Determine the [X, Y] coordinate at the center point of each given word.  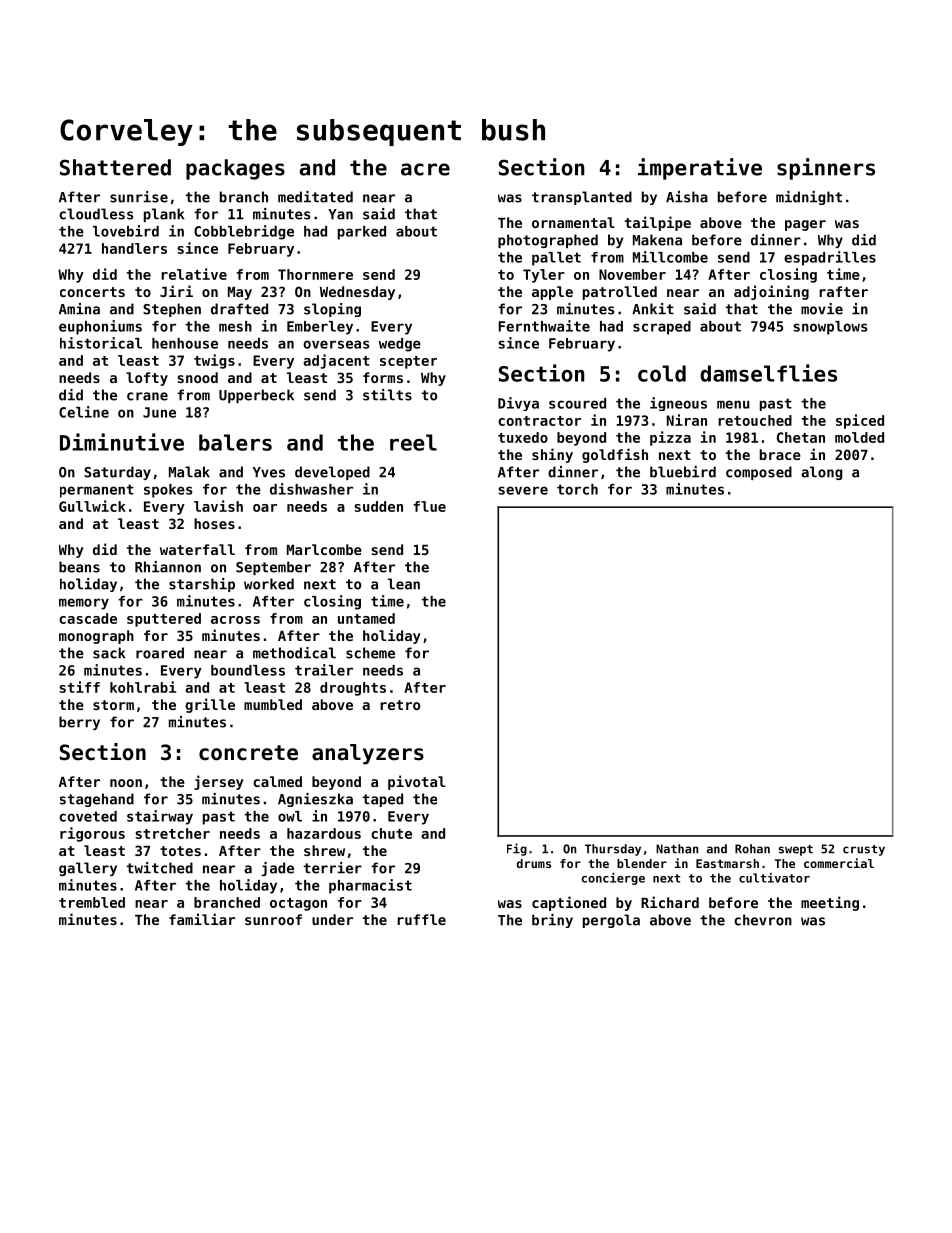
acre [425, 169]
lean [404, 584]
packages [235, 169]
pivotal [416, 782]
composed [759, 473]
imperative [700, 169]
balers [235, 442]
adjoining [771, 292]
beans [79, 567]
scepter [408, 362]
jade [277, 869]
